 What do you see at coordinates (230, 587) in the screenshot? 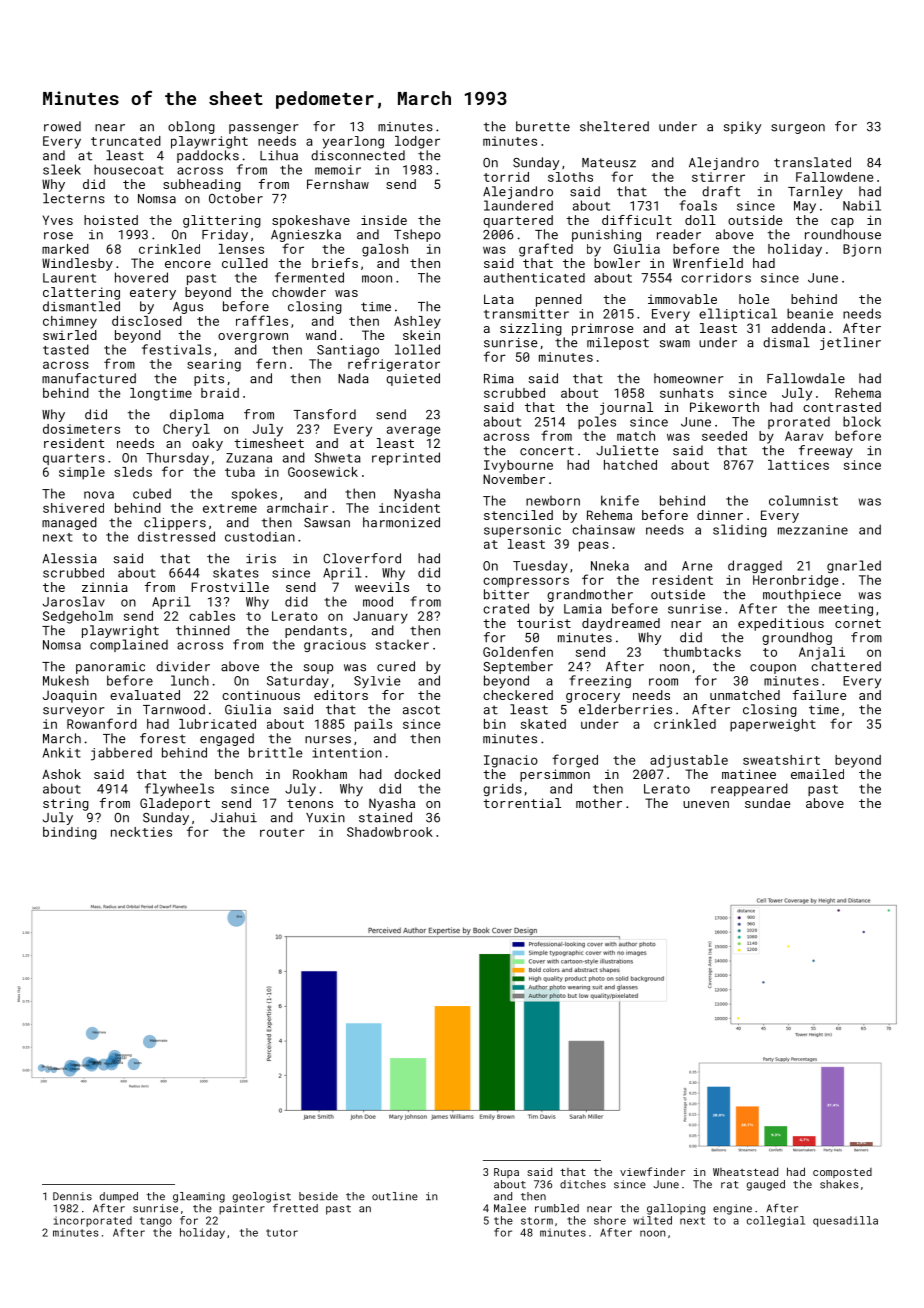
I see `Frostville` at bounding box center [230, 587].
